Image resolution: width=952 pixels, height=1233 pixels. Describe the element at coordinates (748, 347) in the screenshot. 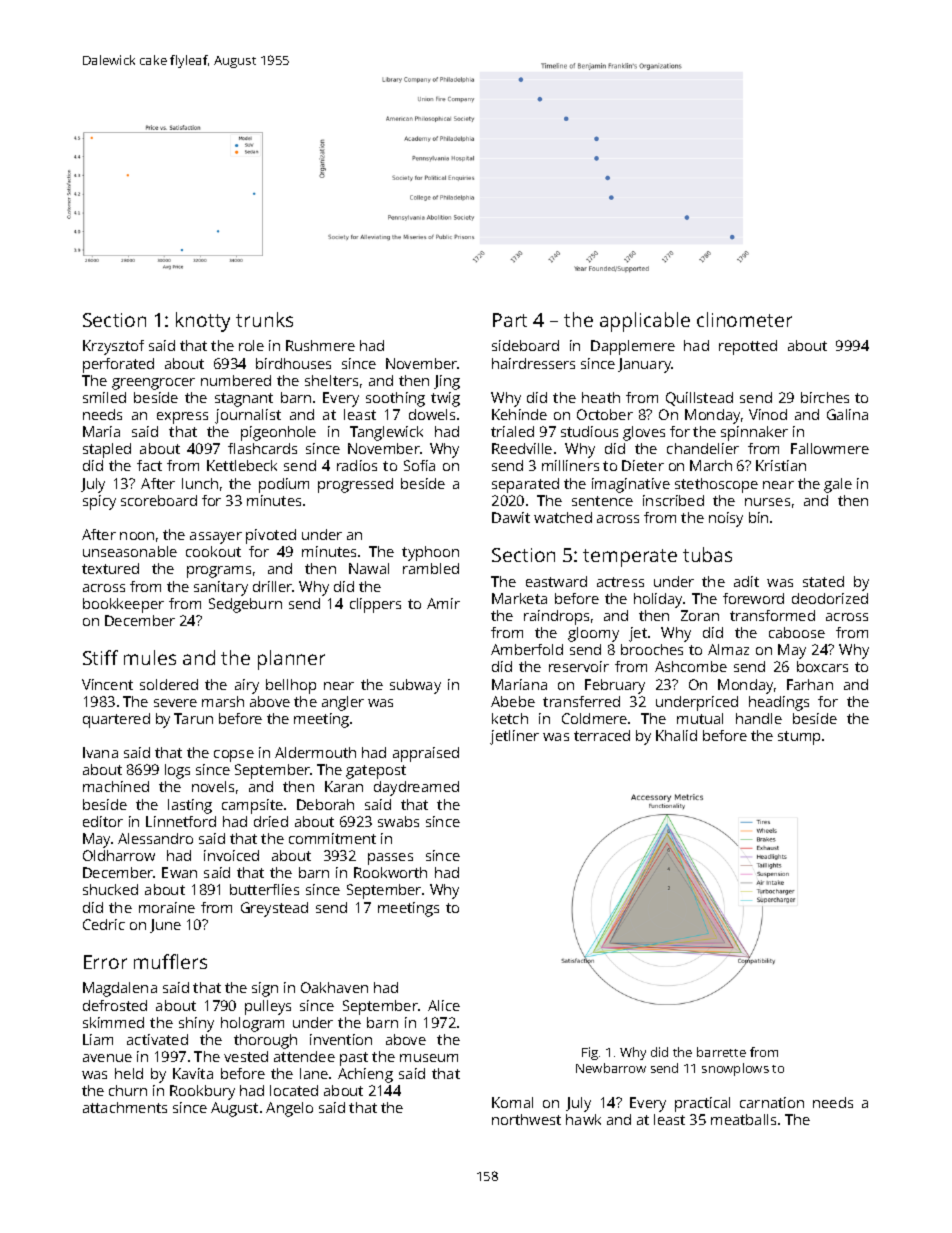

I see `repotted` at that location.
